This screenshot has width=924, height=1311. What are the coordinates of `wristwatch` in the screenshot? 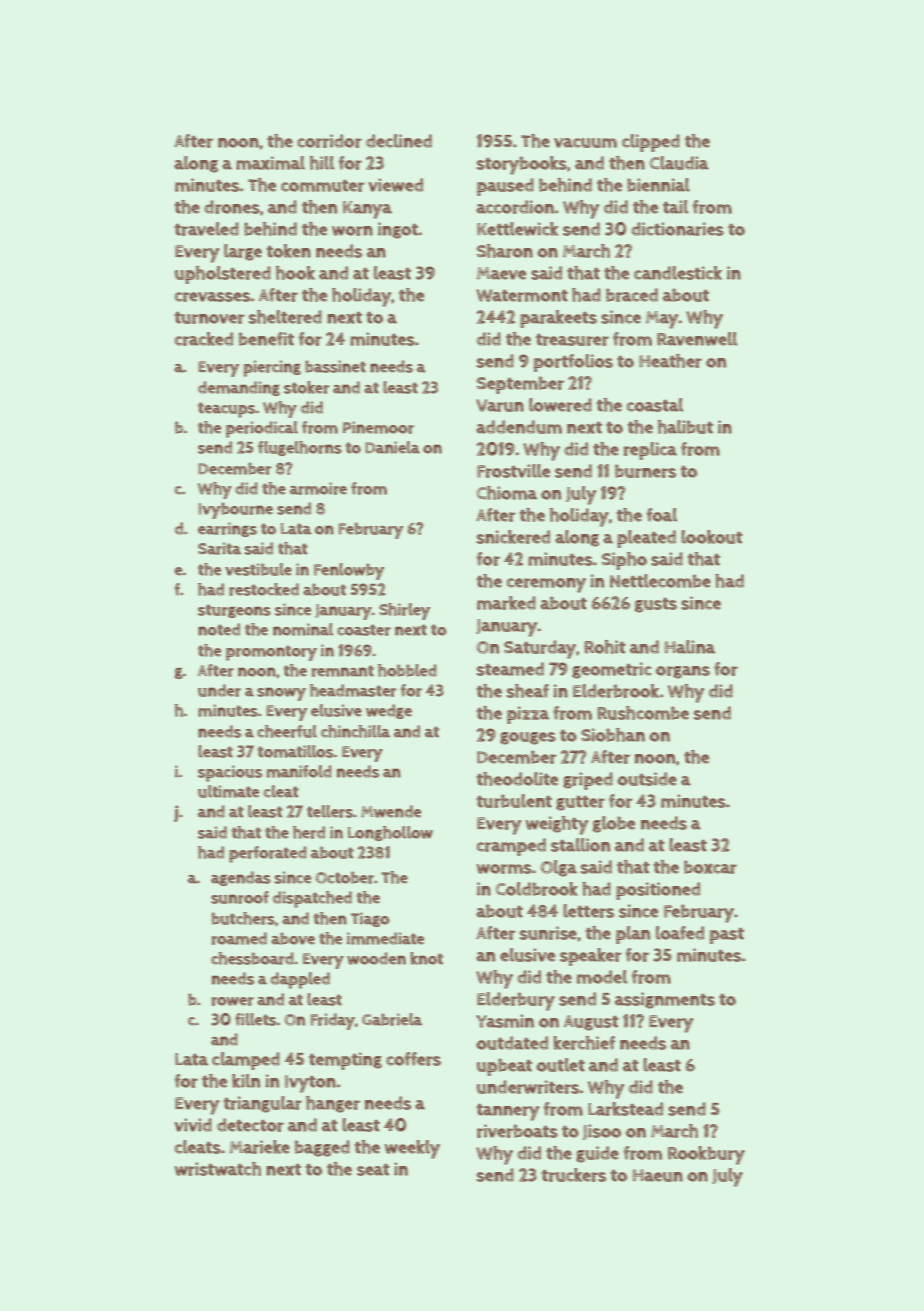 It's located at (218, 1169).
